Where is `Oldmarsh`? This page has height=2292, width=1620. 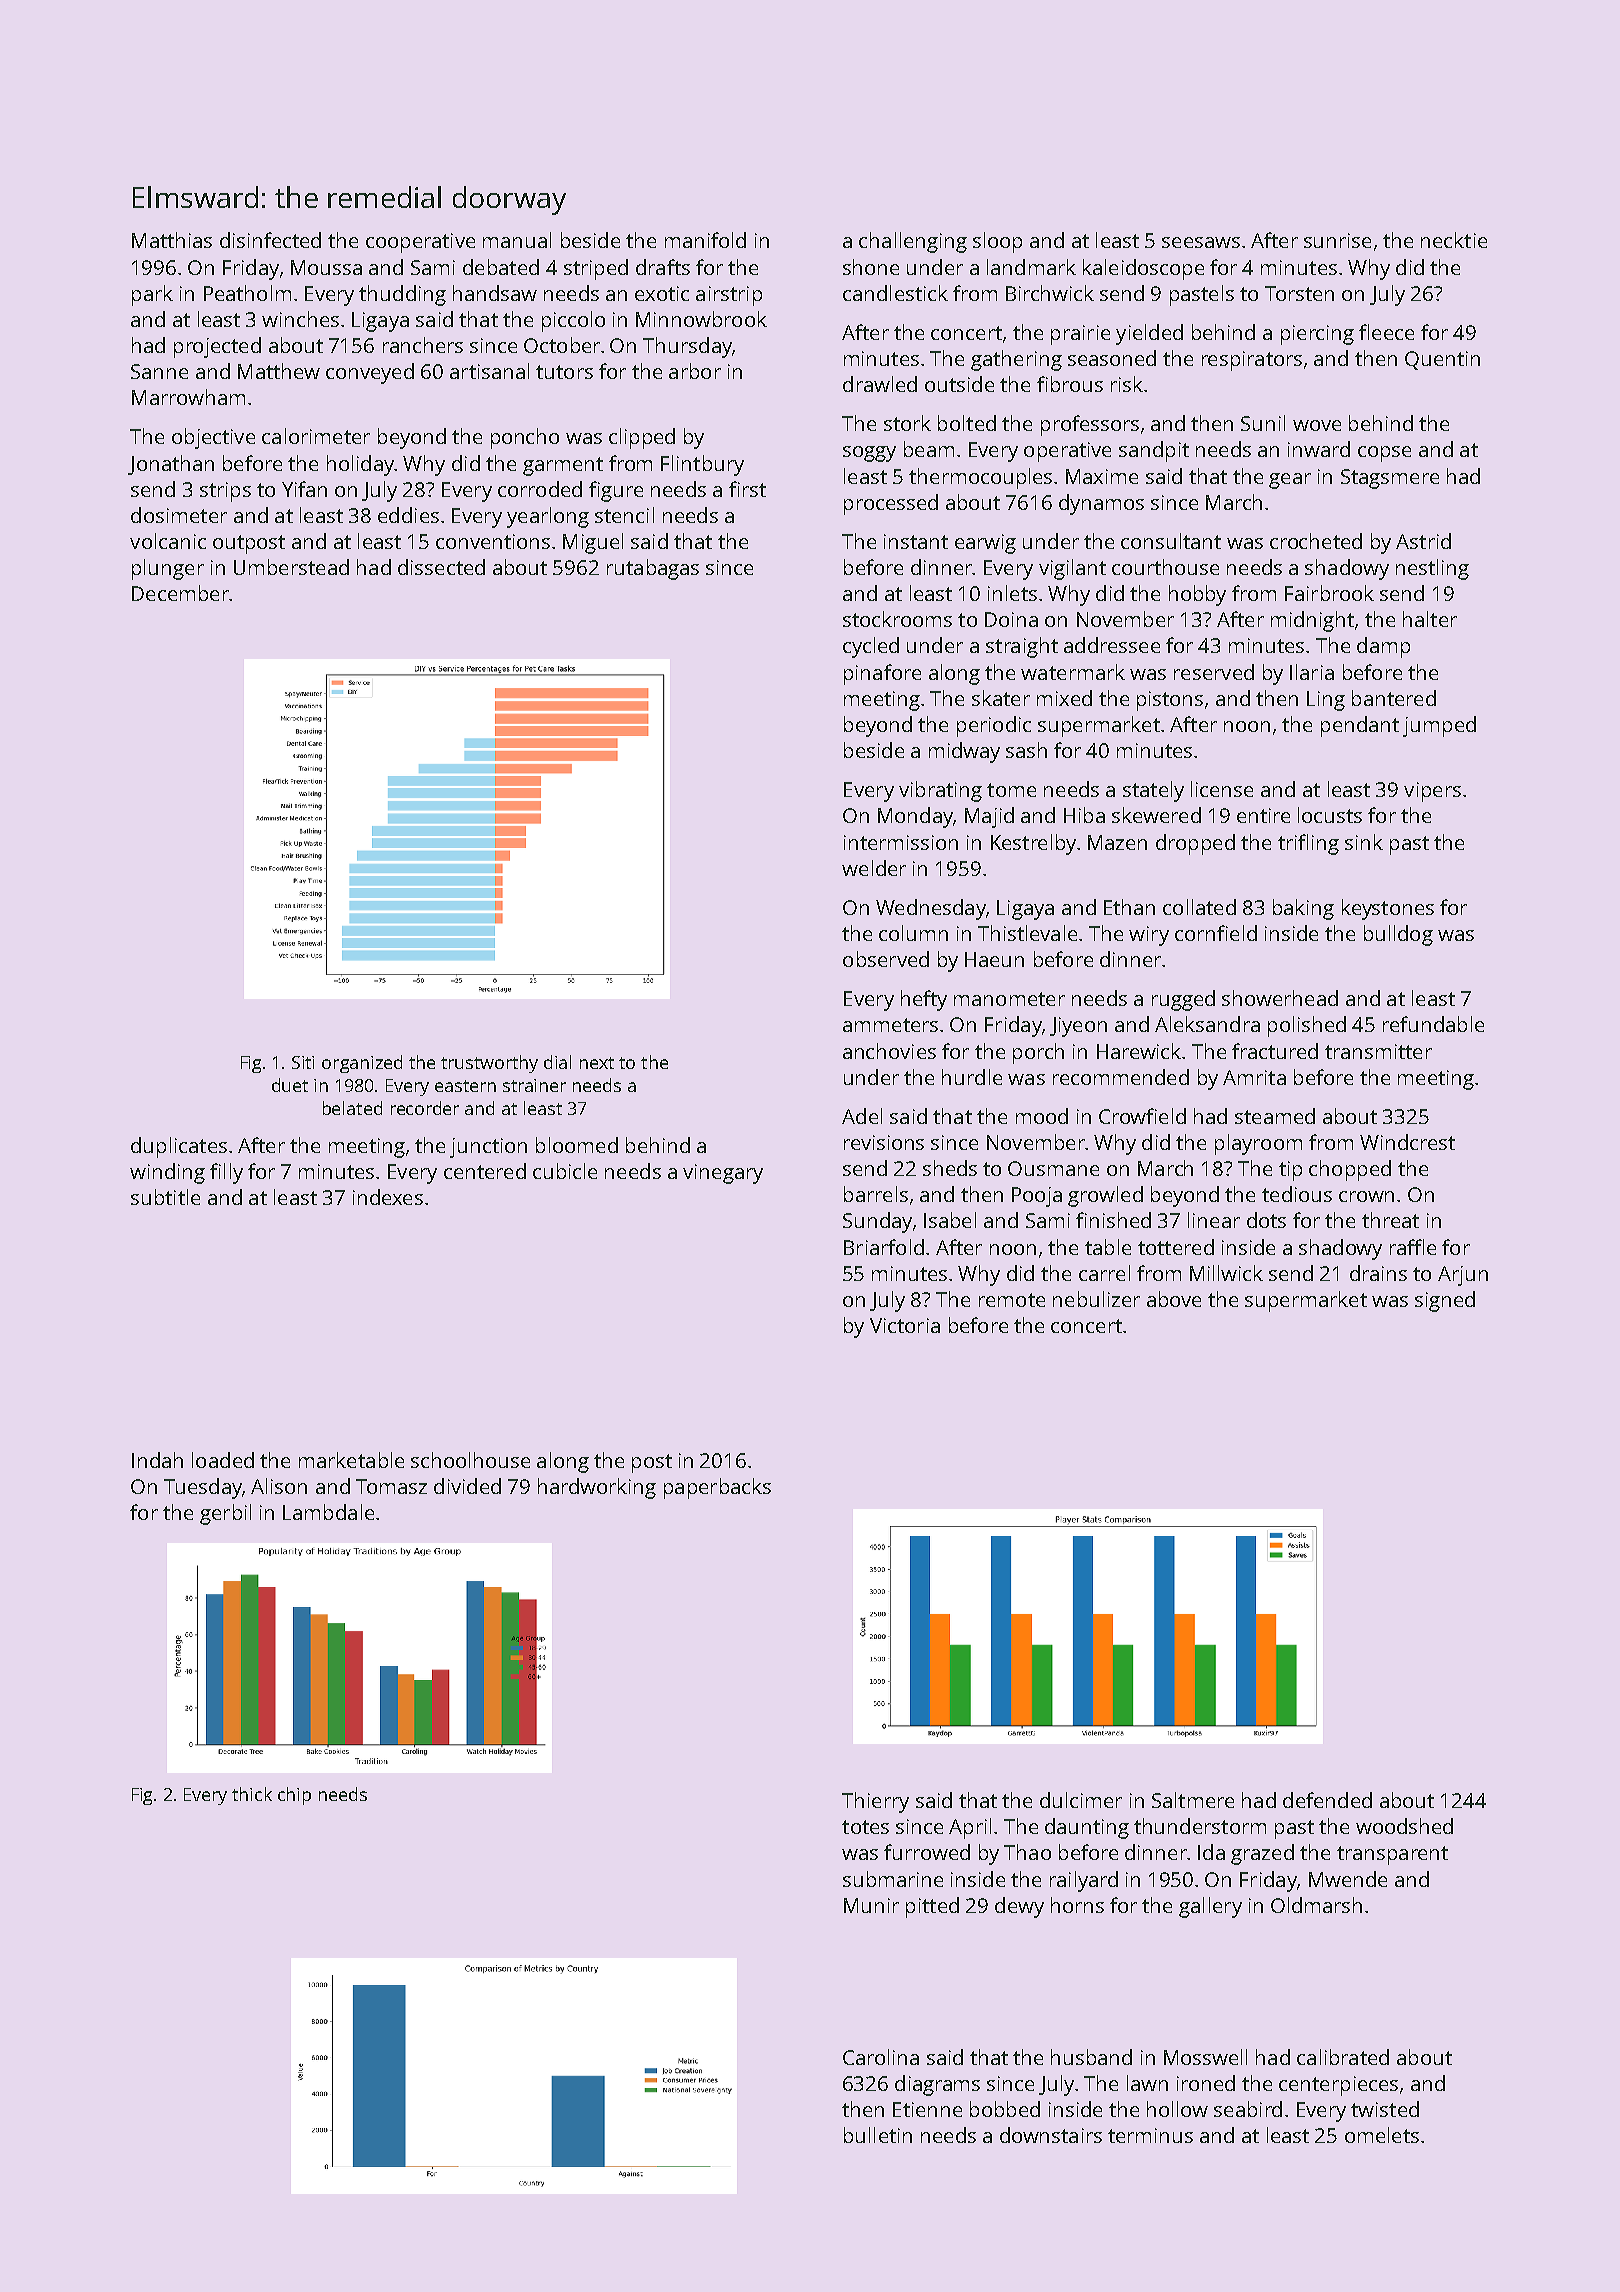
Oldmarsh is located at coordinates (1316, 1905).
